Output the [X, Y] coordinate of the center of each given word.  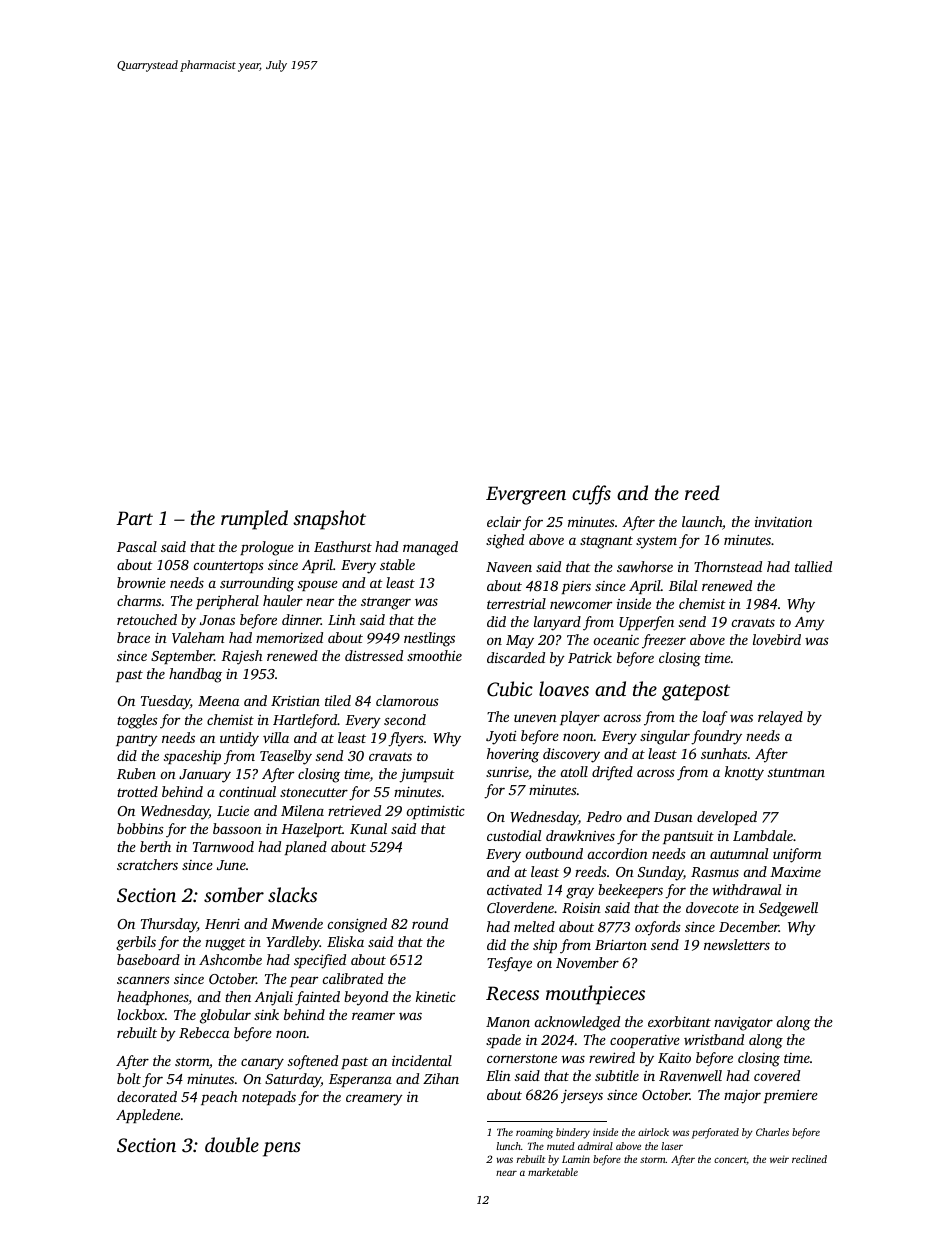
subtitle [617, 1075]
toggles [137, 721]
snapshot [329, 520]
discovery [571, 755]
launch [702, 523]
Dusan [673, 817]
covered [777, 1075]
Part [134, 518]
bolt [129, 1078]
